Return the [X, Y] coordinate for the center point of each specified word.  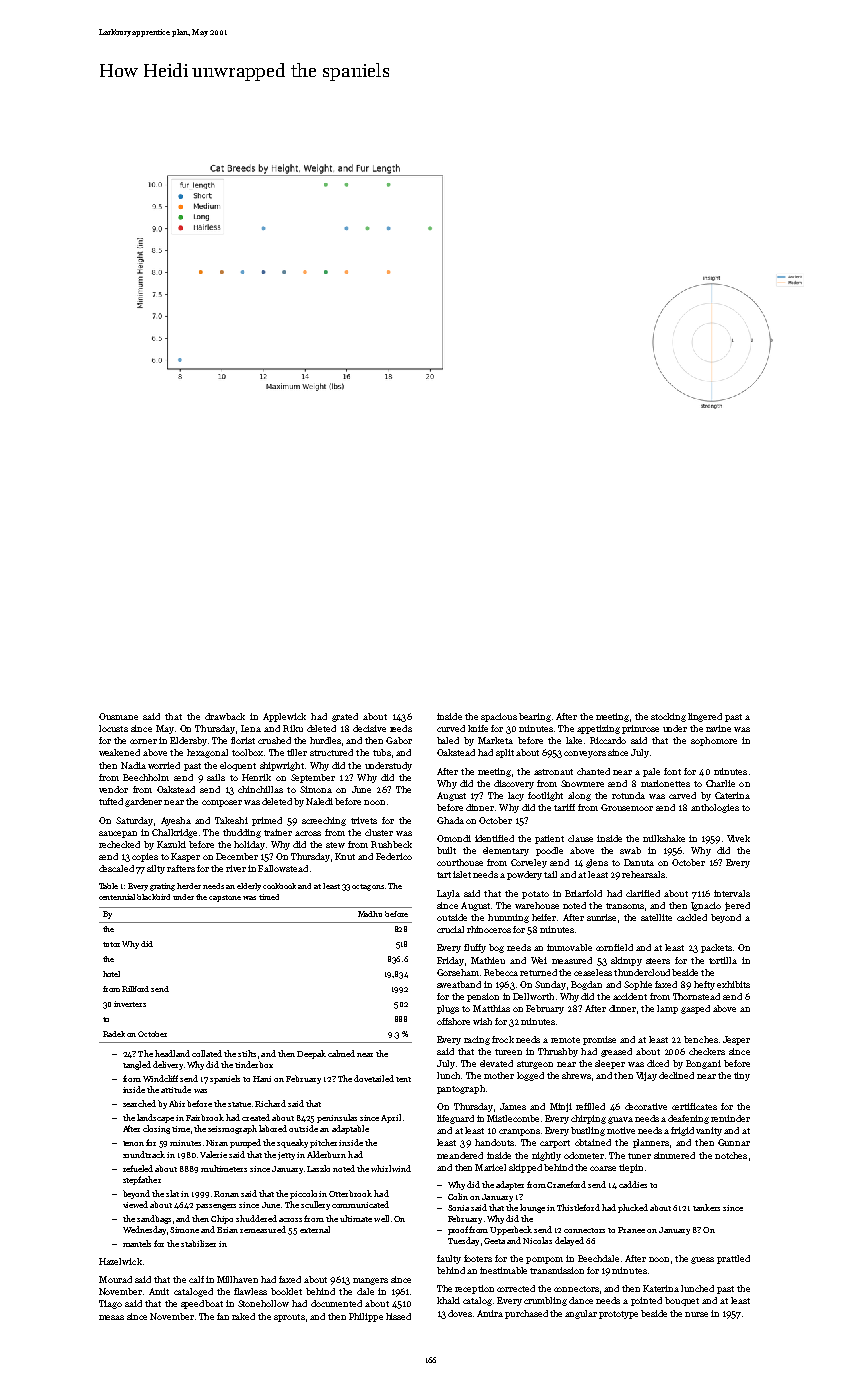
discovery [514, 784]
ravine [718, 728]
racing [477, 1040]
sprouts [289, 1318]
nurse [696, 1314]
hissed [398, 1316]
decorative [646, 1106]
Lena [251, 728]
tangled [137, 1065]
